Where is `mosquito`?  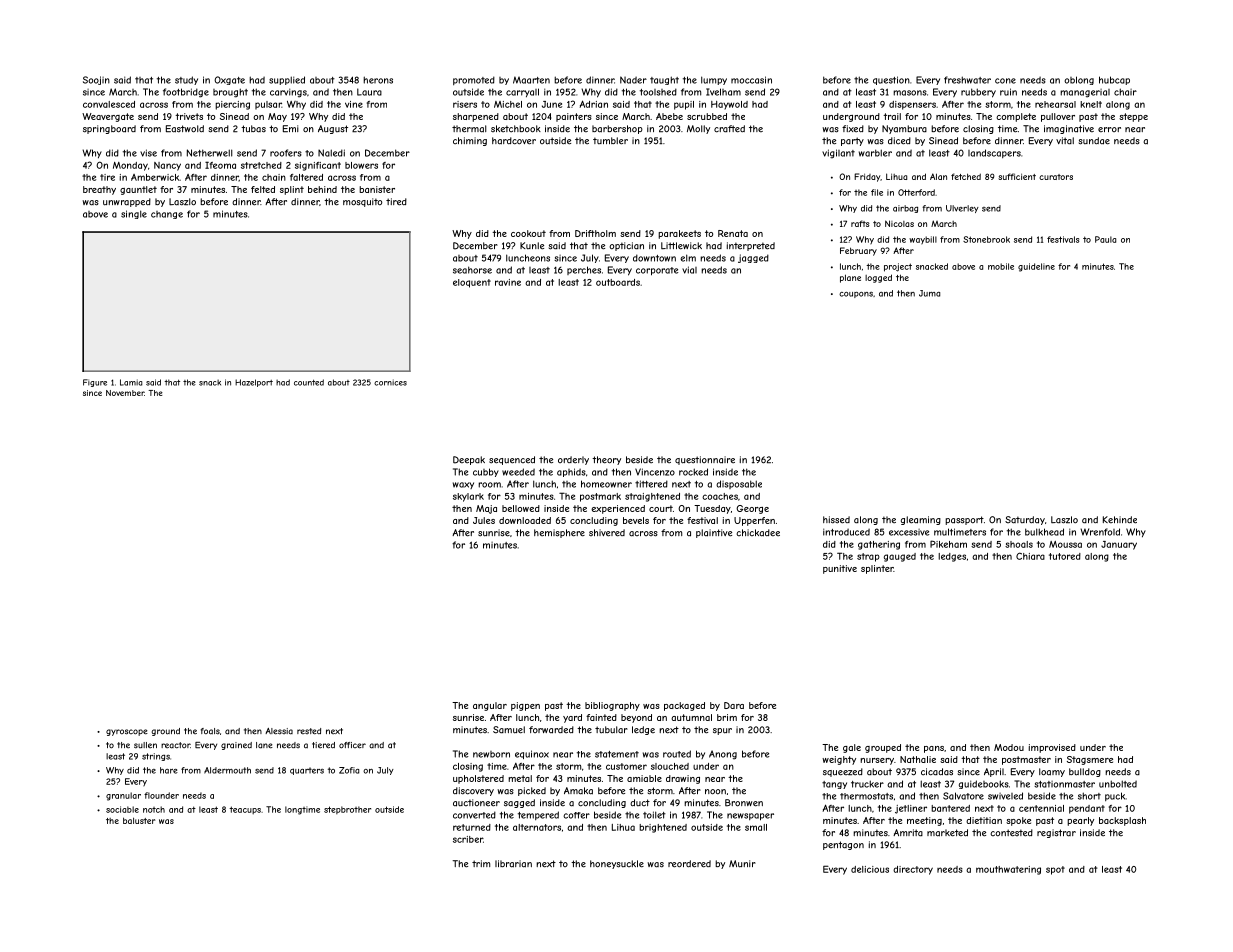
mosquito is located at coordinates (362, 202).
